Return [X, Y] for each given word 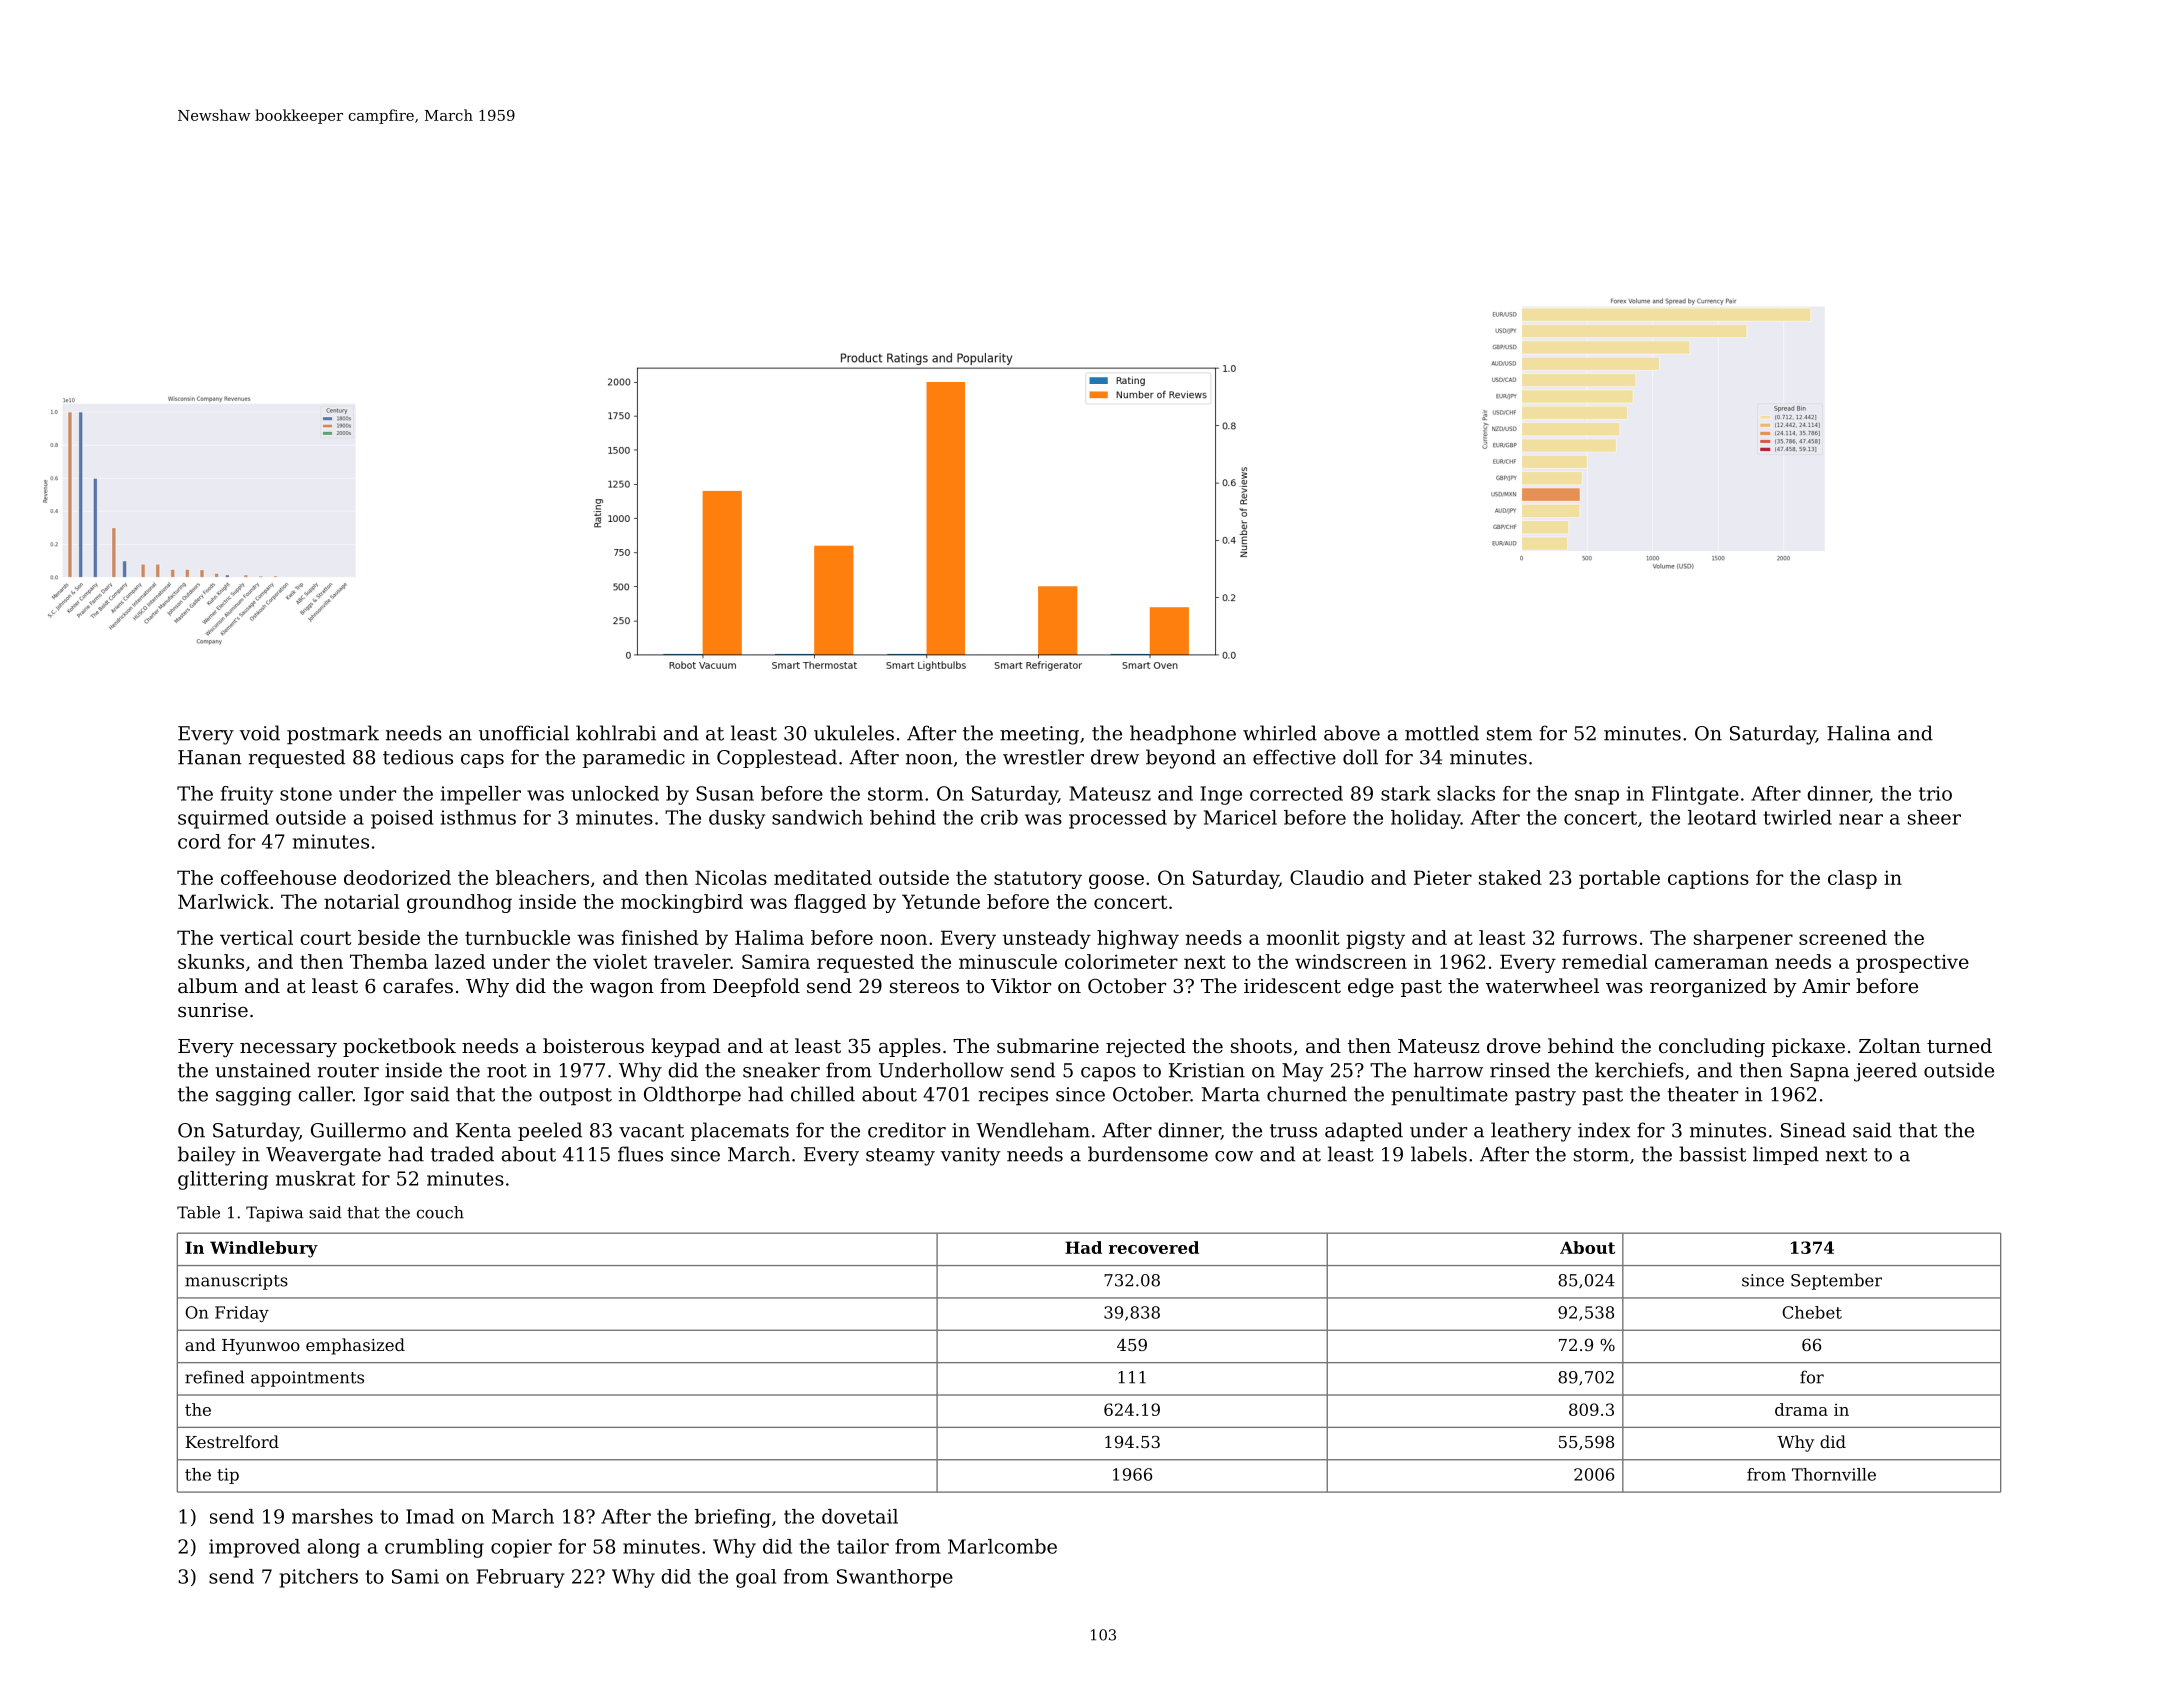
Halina [1859, 733]
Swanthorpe [895, 1578]
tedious [418, 757]
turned [1959, 1045]
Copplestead [777, 758]
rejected [1146, 1047]
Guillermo [358, 1130]
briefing [733, 1518]
